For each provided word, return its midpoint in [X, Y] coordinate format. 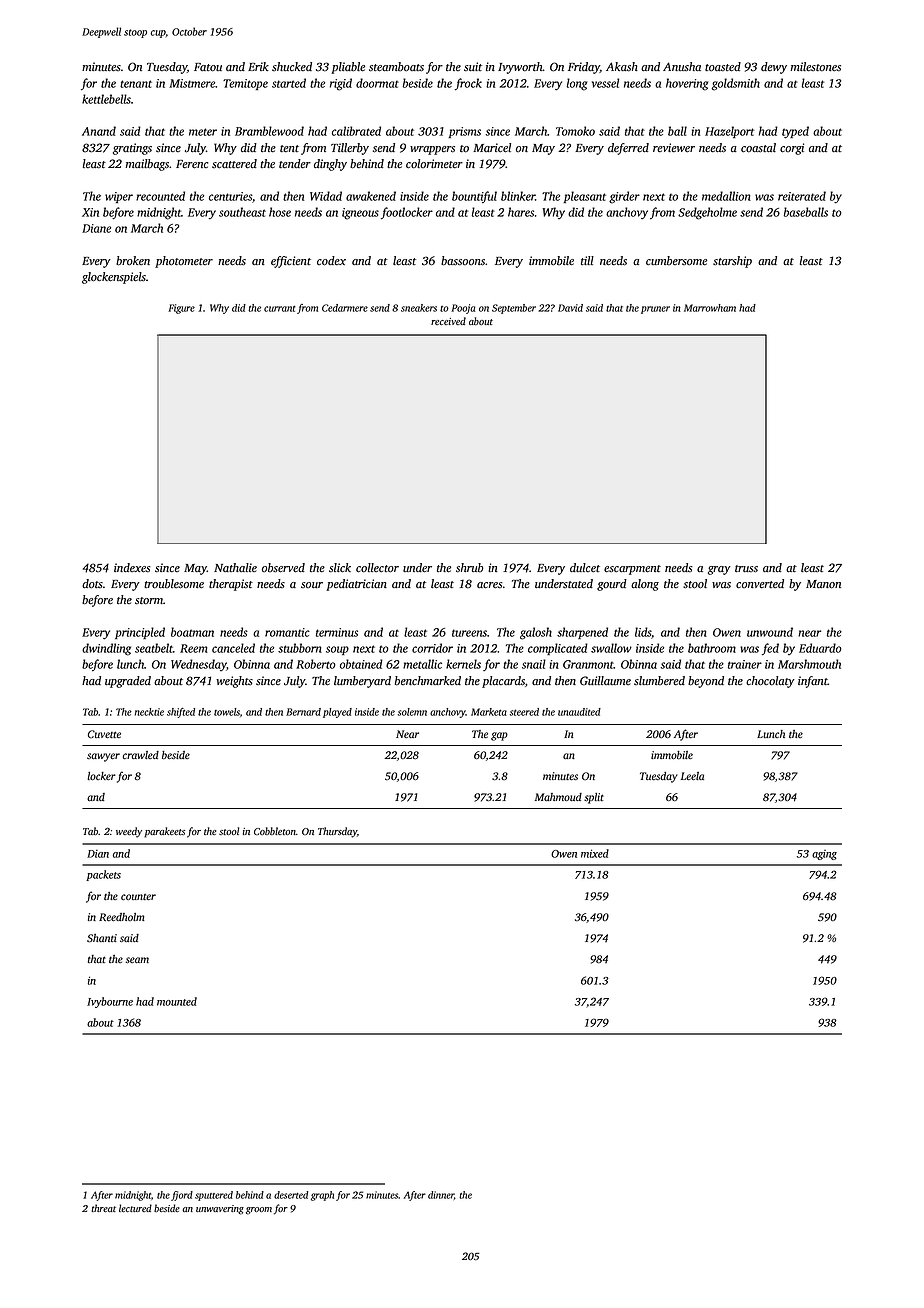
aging [824, 855]
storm [149, 601]
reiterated [802, 196]
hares [521, 212]
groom [259, 1211]
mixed [595, 853]
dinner [441, 1195]
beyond [706, 682]
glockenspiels [114, 278]
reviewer [674, 148]
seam [137, 960]
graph [322, 1196]
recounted [160, 196]
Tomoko [575, 131]
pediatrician [356, 585]
